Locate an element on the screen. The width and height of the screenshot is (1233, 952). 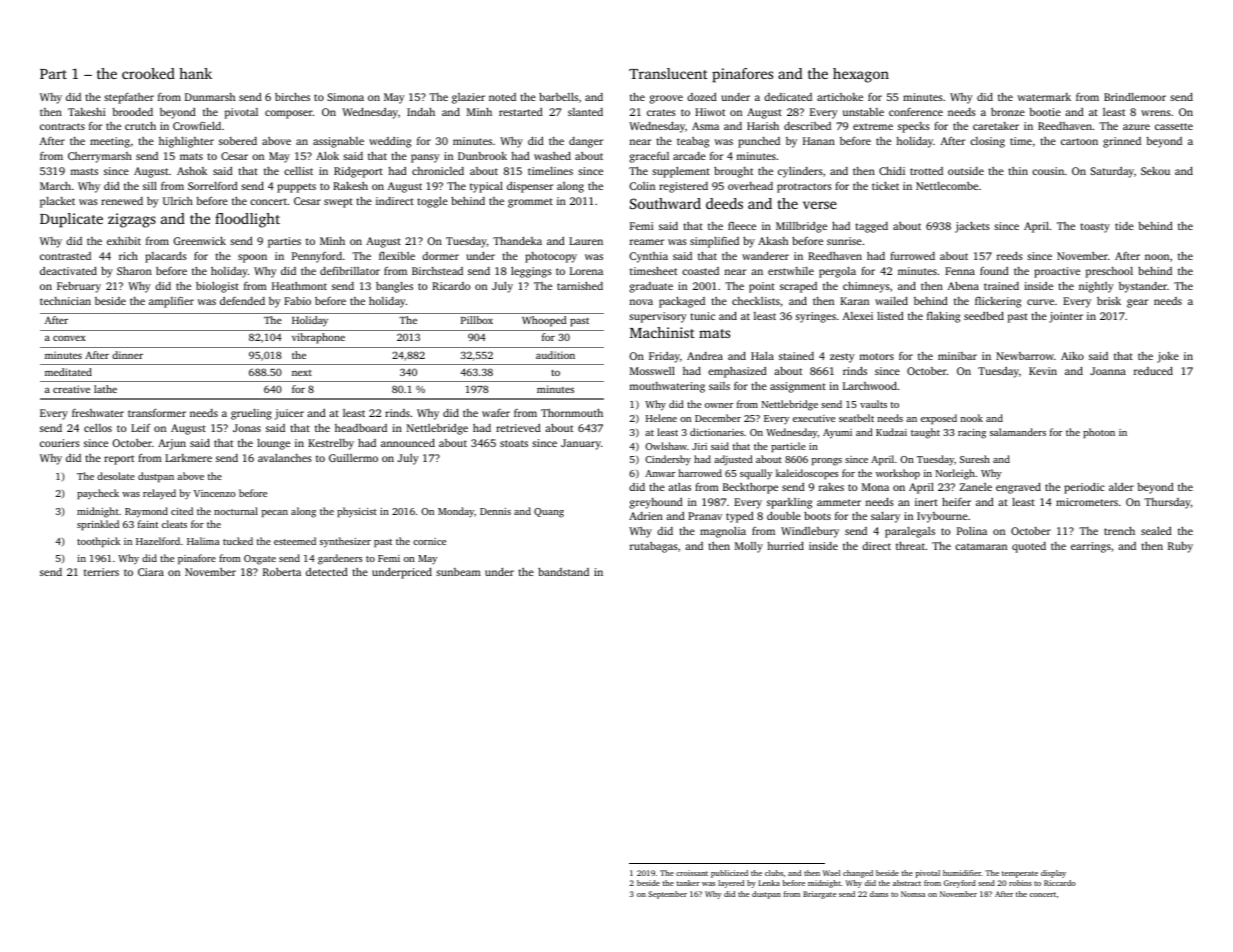
earrings is located at coordinates (1091, 547).
